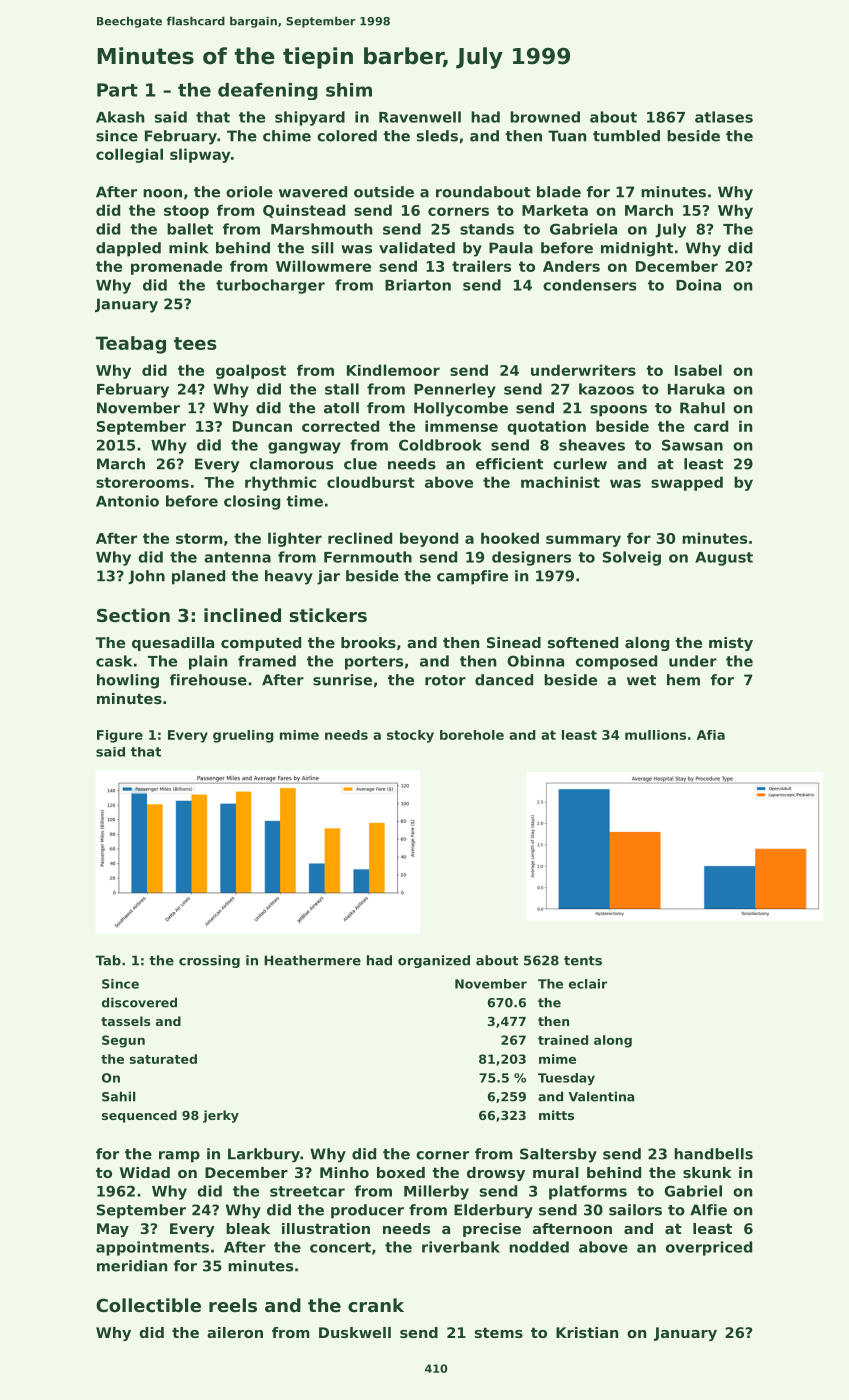 The image size is (849, 1400). I want to click on Akash, so click(120, 117).
